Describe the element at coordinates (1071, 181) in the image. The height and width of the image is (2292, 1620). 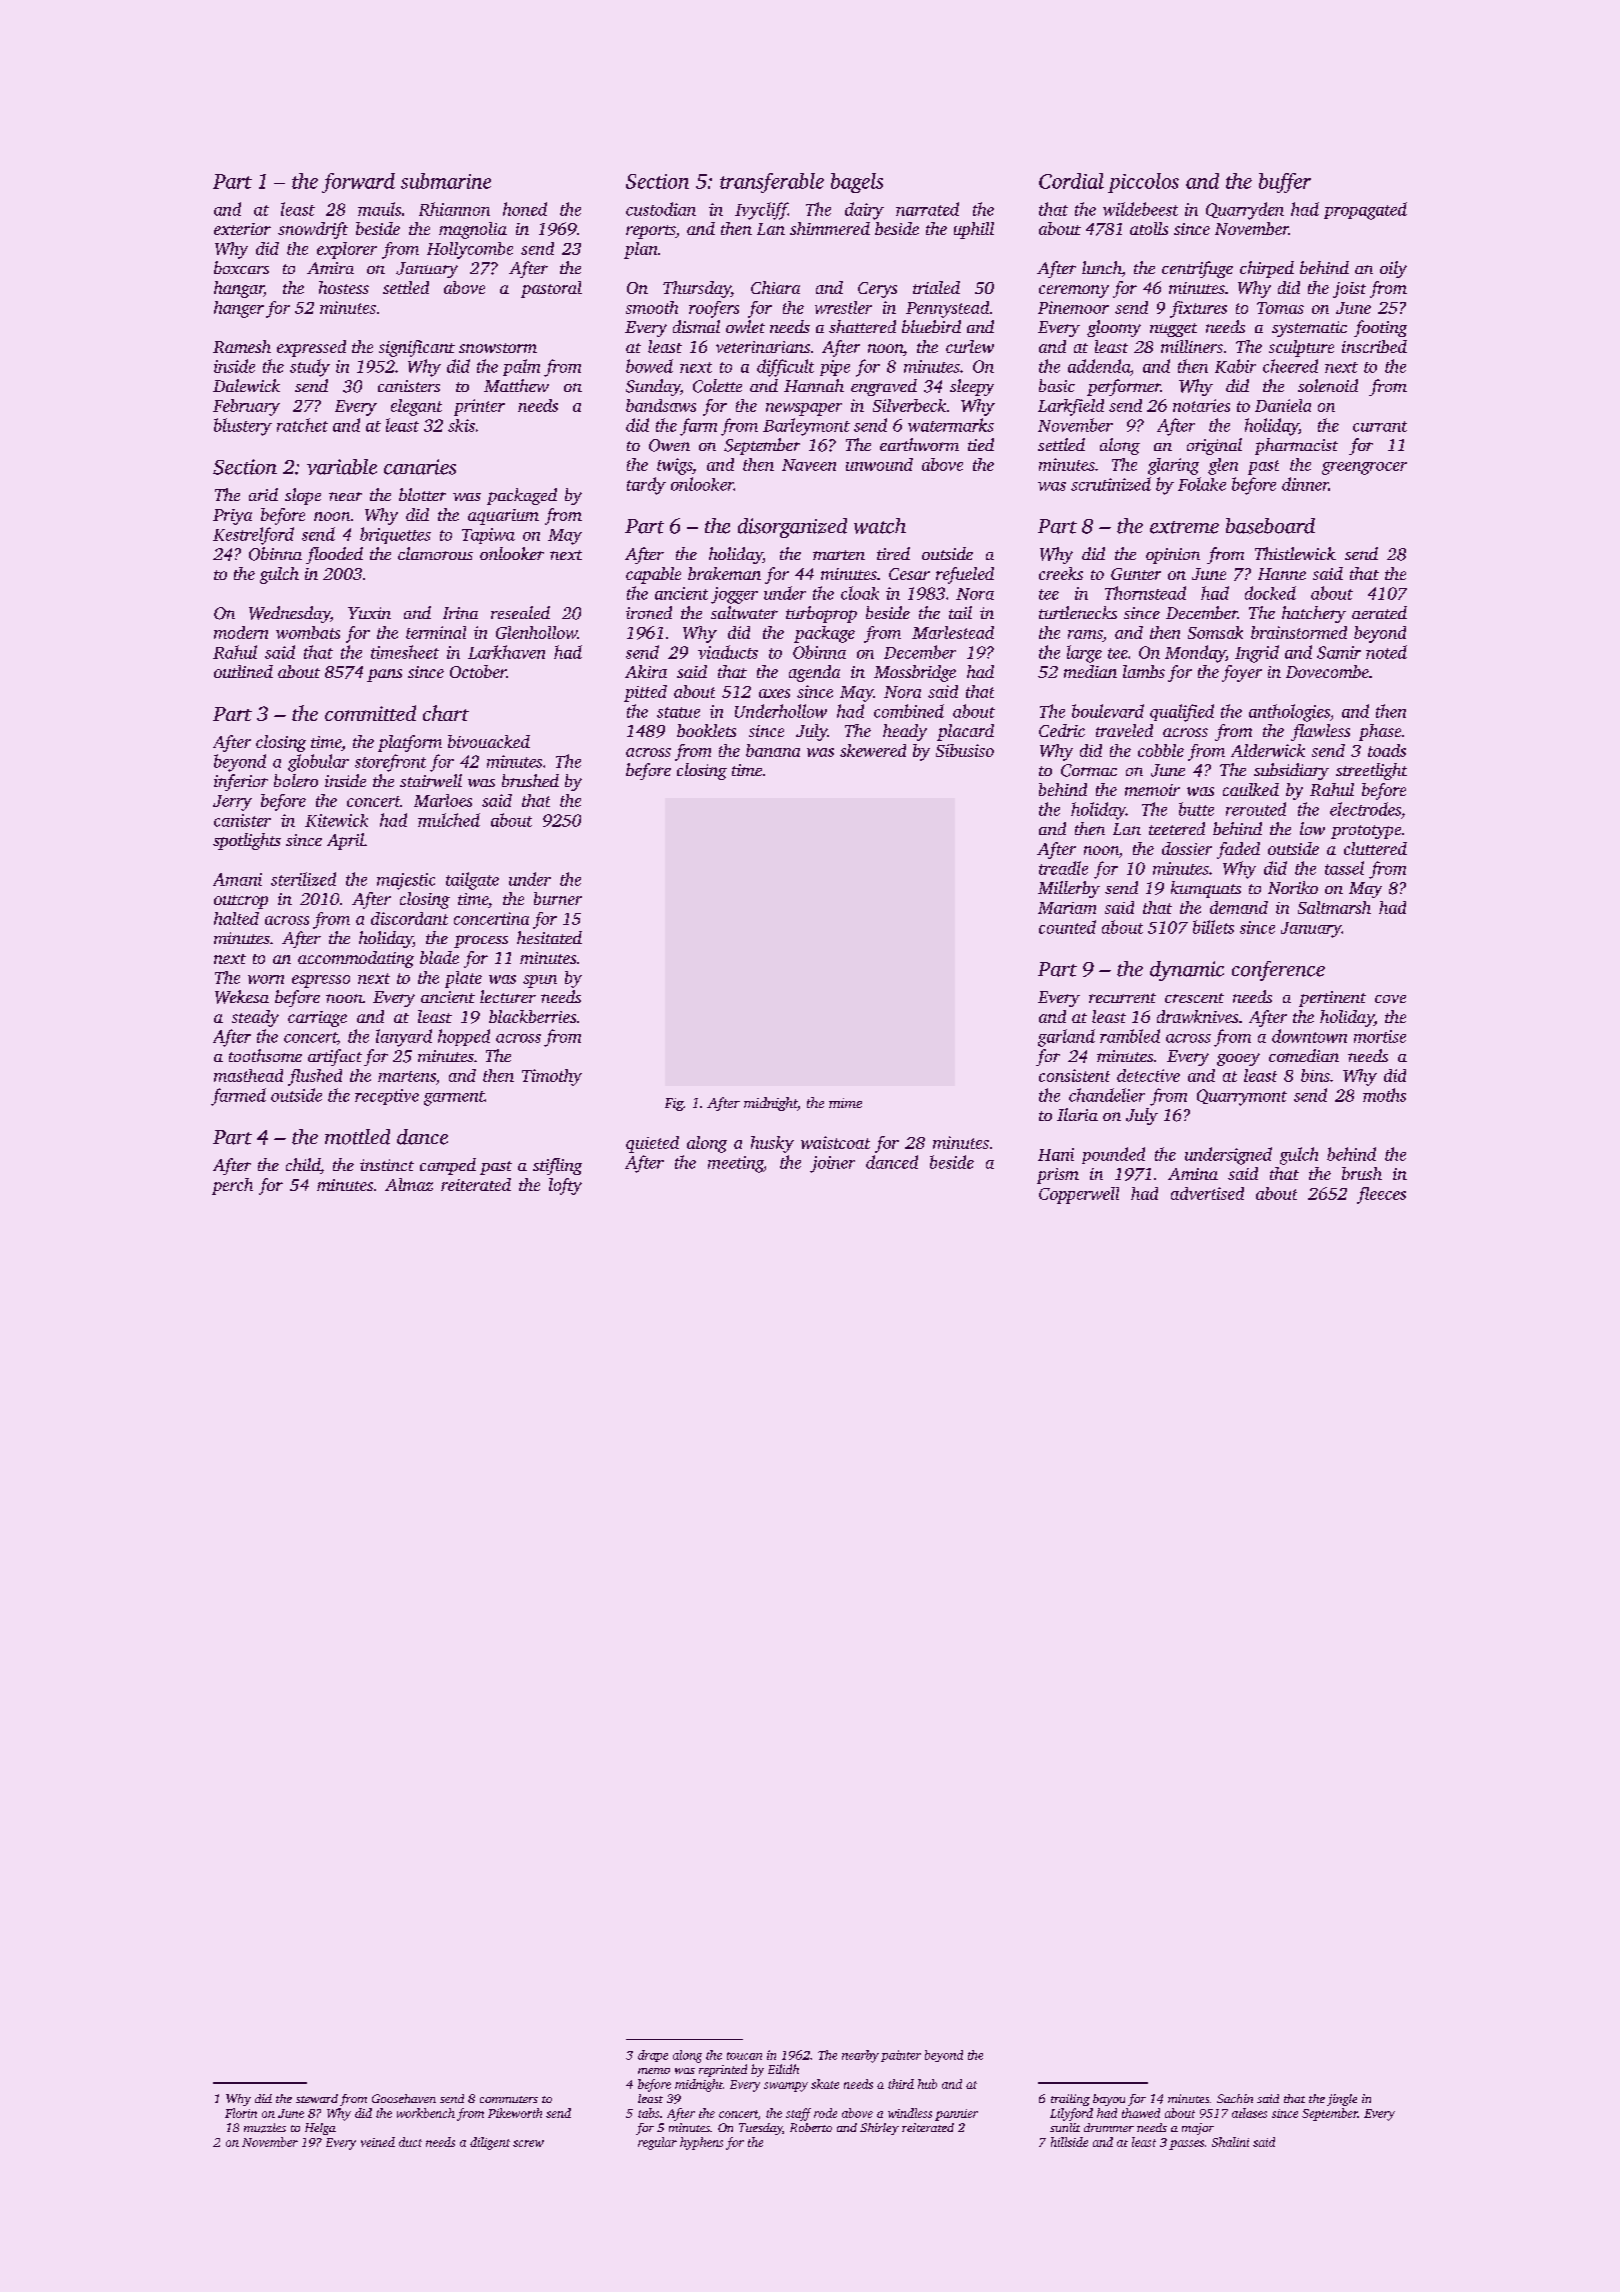
I see `Cordial` at that location.
